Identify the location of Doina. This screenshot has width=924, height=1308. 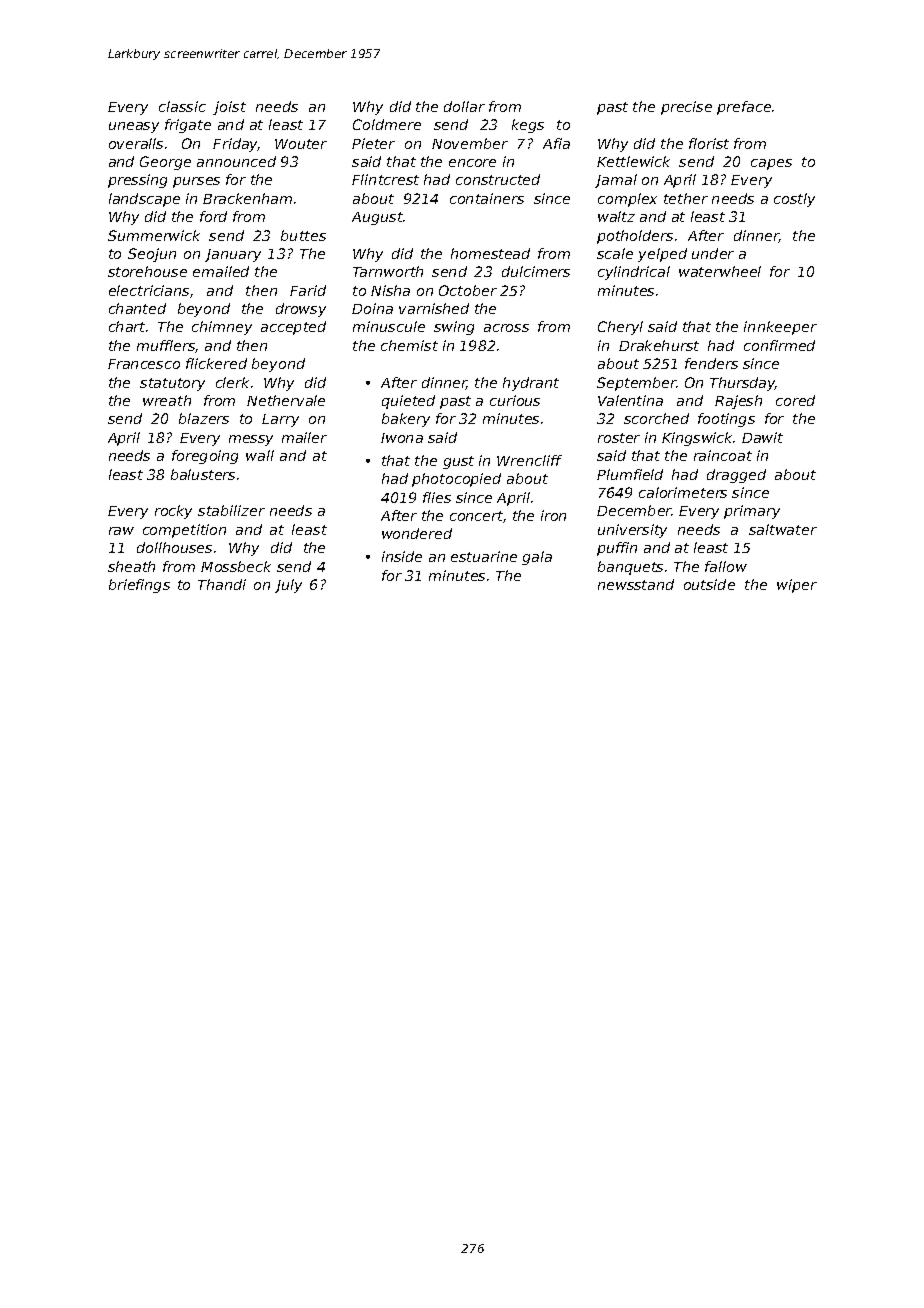
(372, 308).
